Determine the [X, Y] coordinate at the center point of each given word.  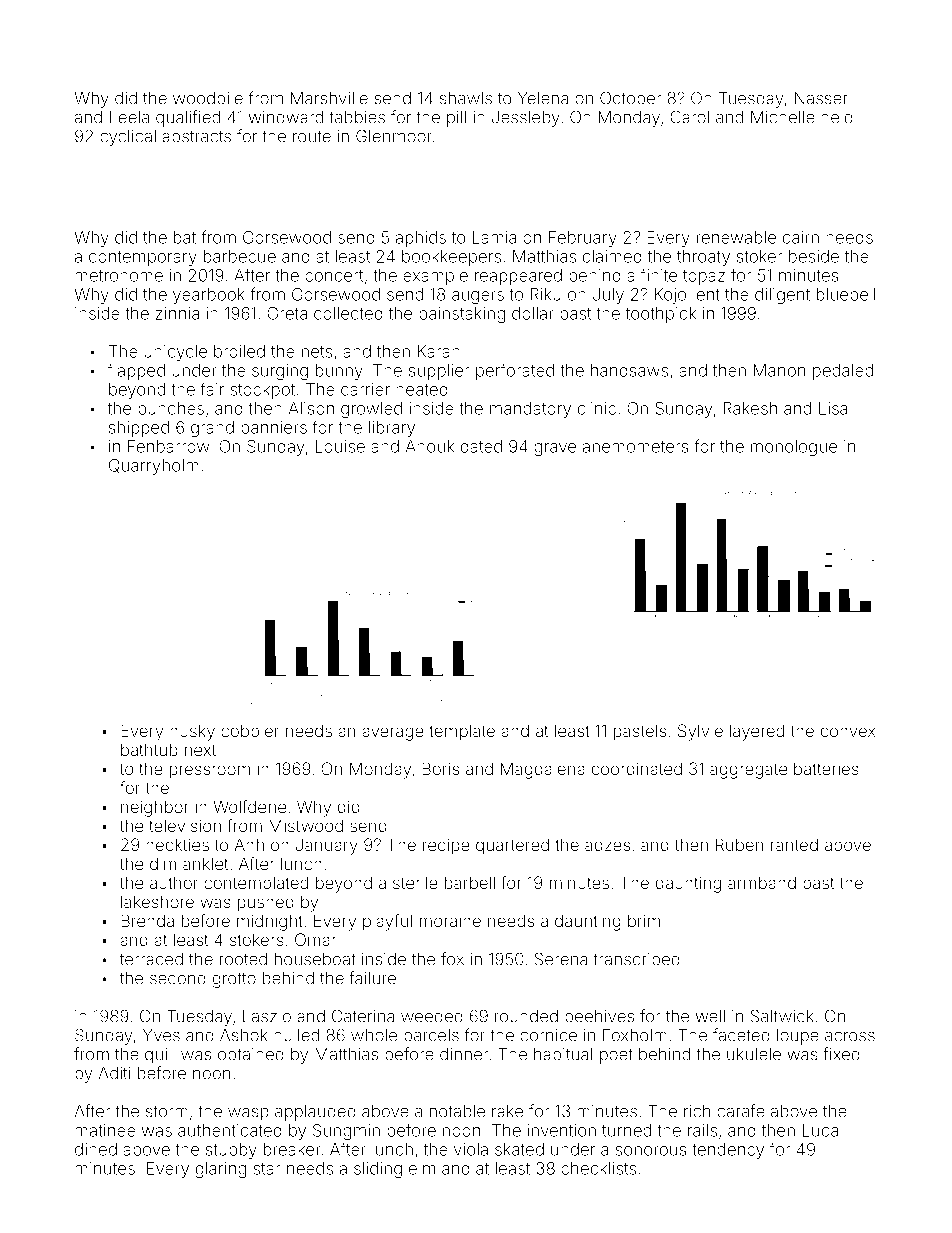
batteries [826, 768]
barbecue [240, 256]
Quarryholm [154, 467]
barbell [470, 882]
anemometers [636, 447]
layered [757, 732]
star [267, 1169]
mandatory [530, 410]
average [393, 734]
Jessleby [526, 119]
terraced [151, 959]
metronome [119, 276]
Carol [689, 117]
